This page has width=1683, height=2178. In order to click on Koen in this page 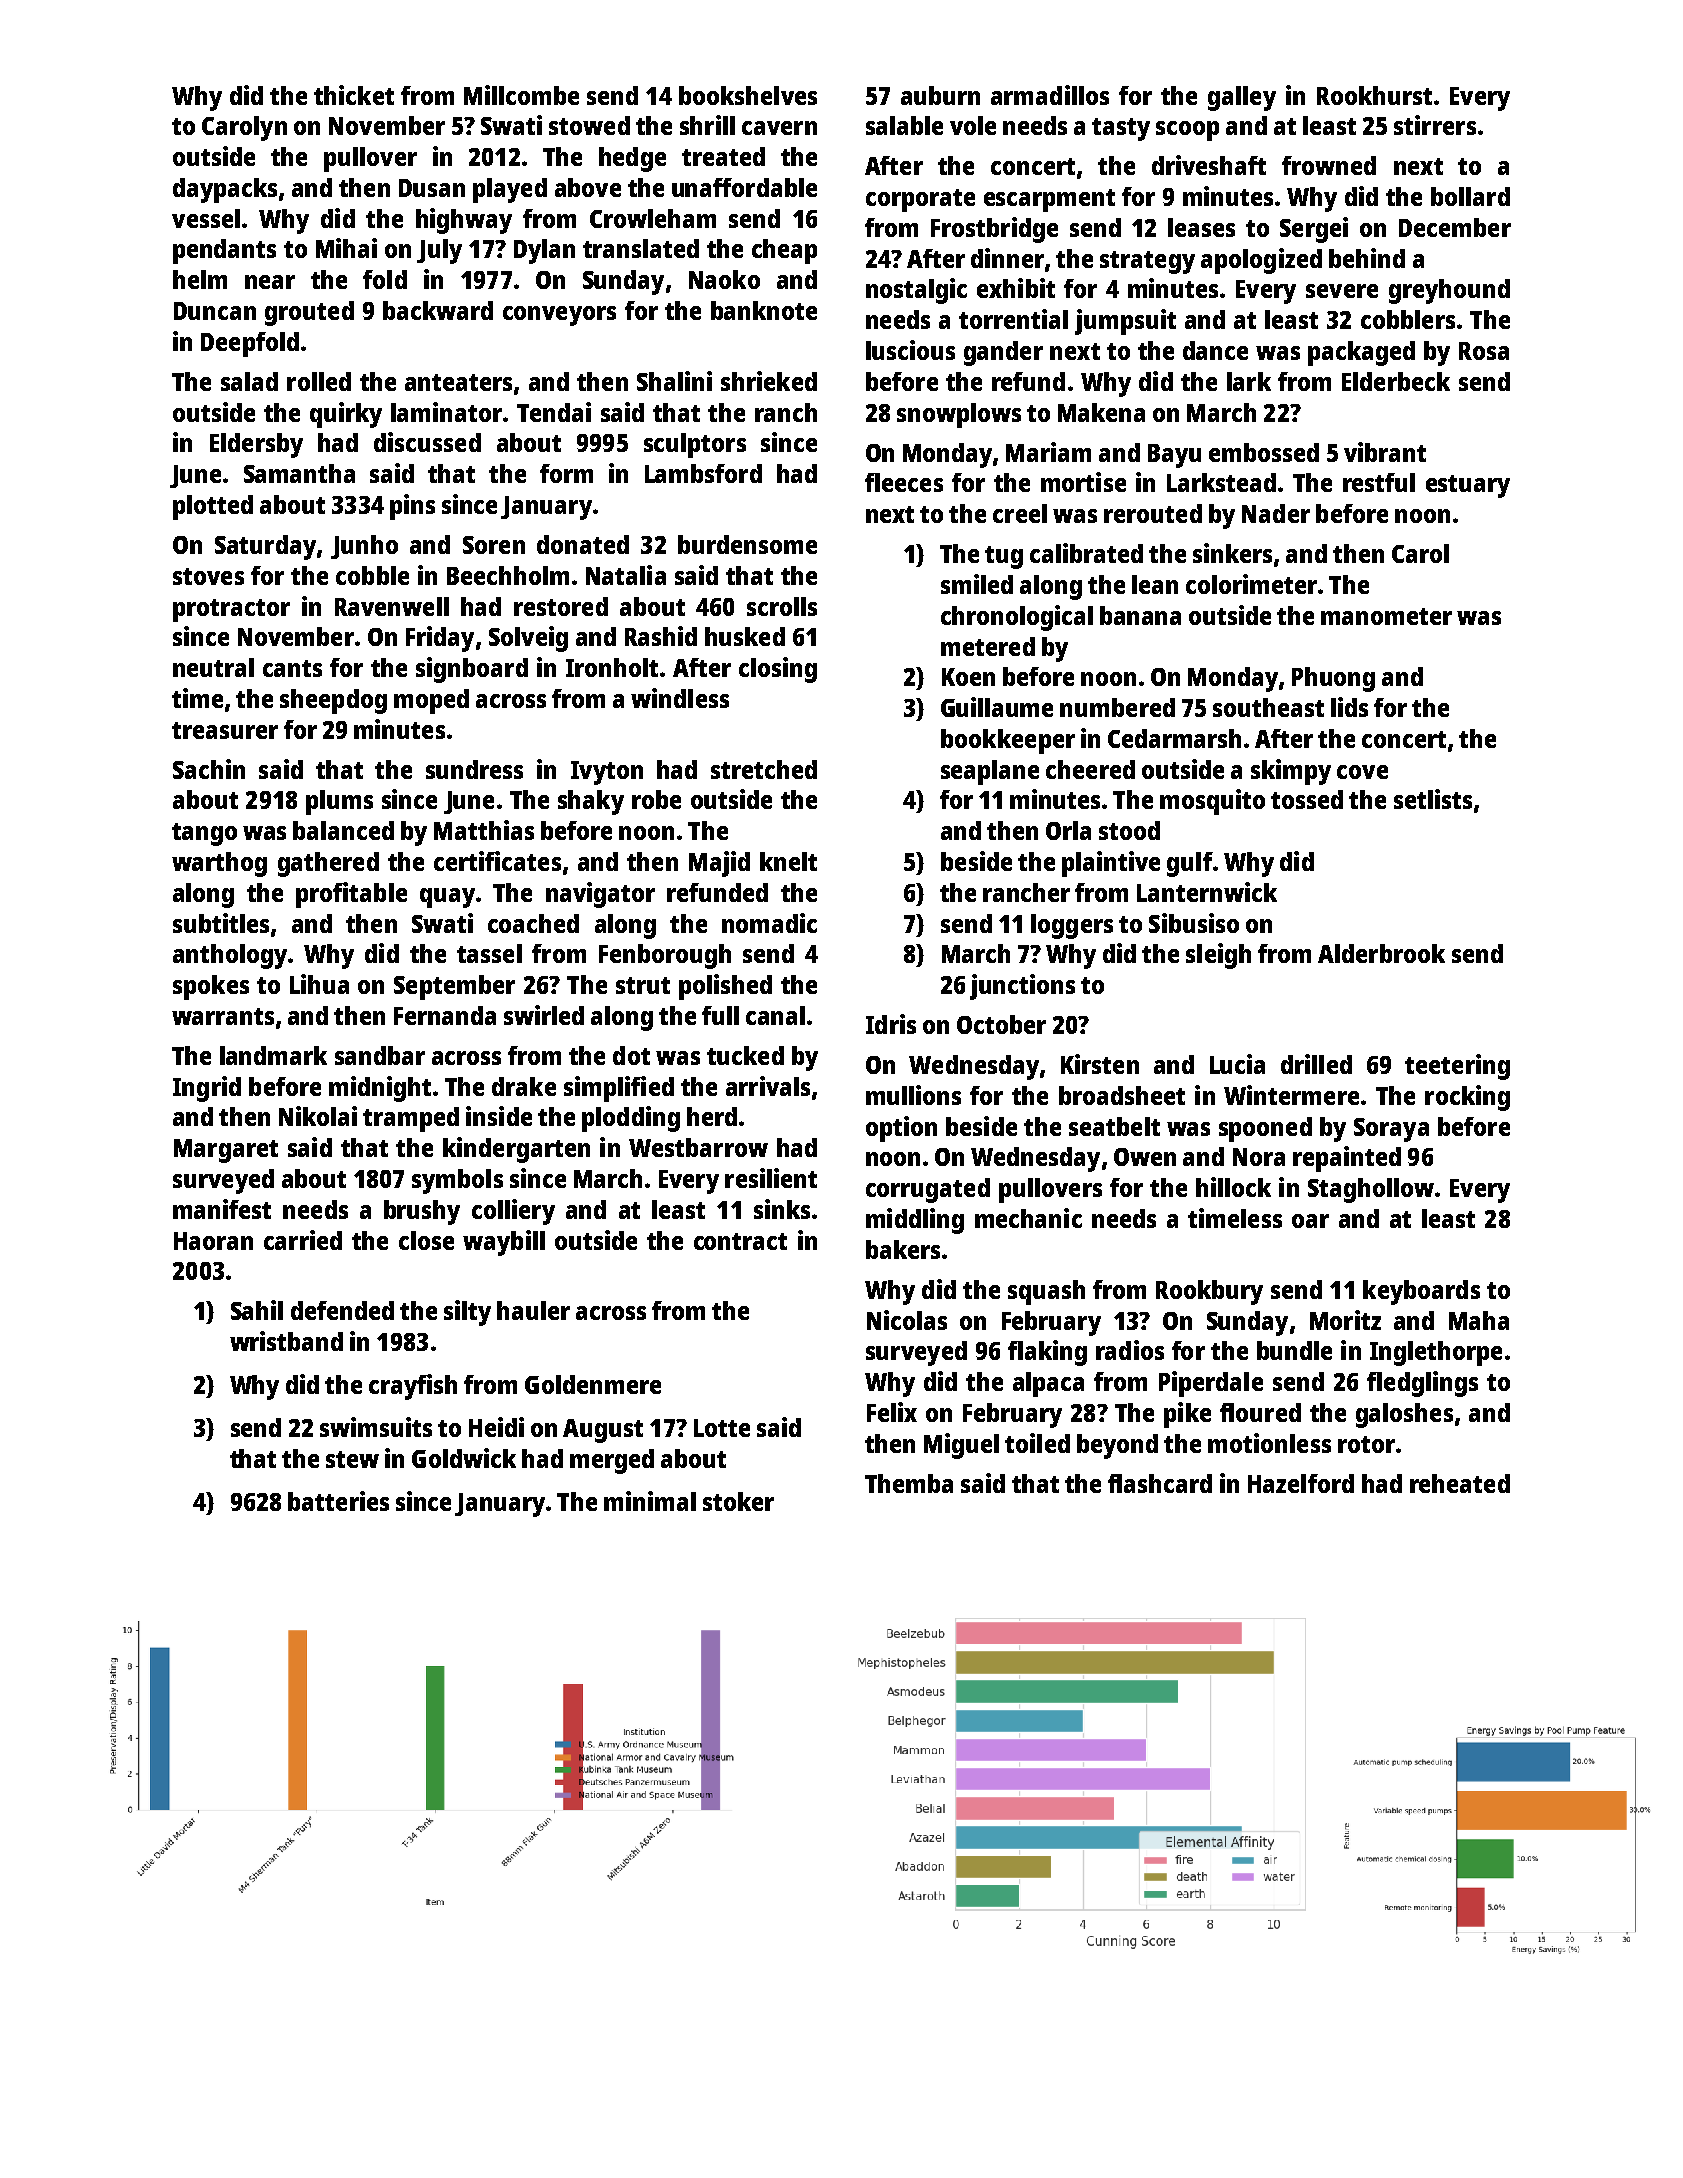, I will do `click(968, 677)`.
